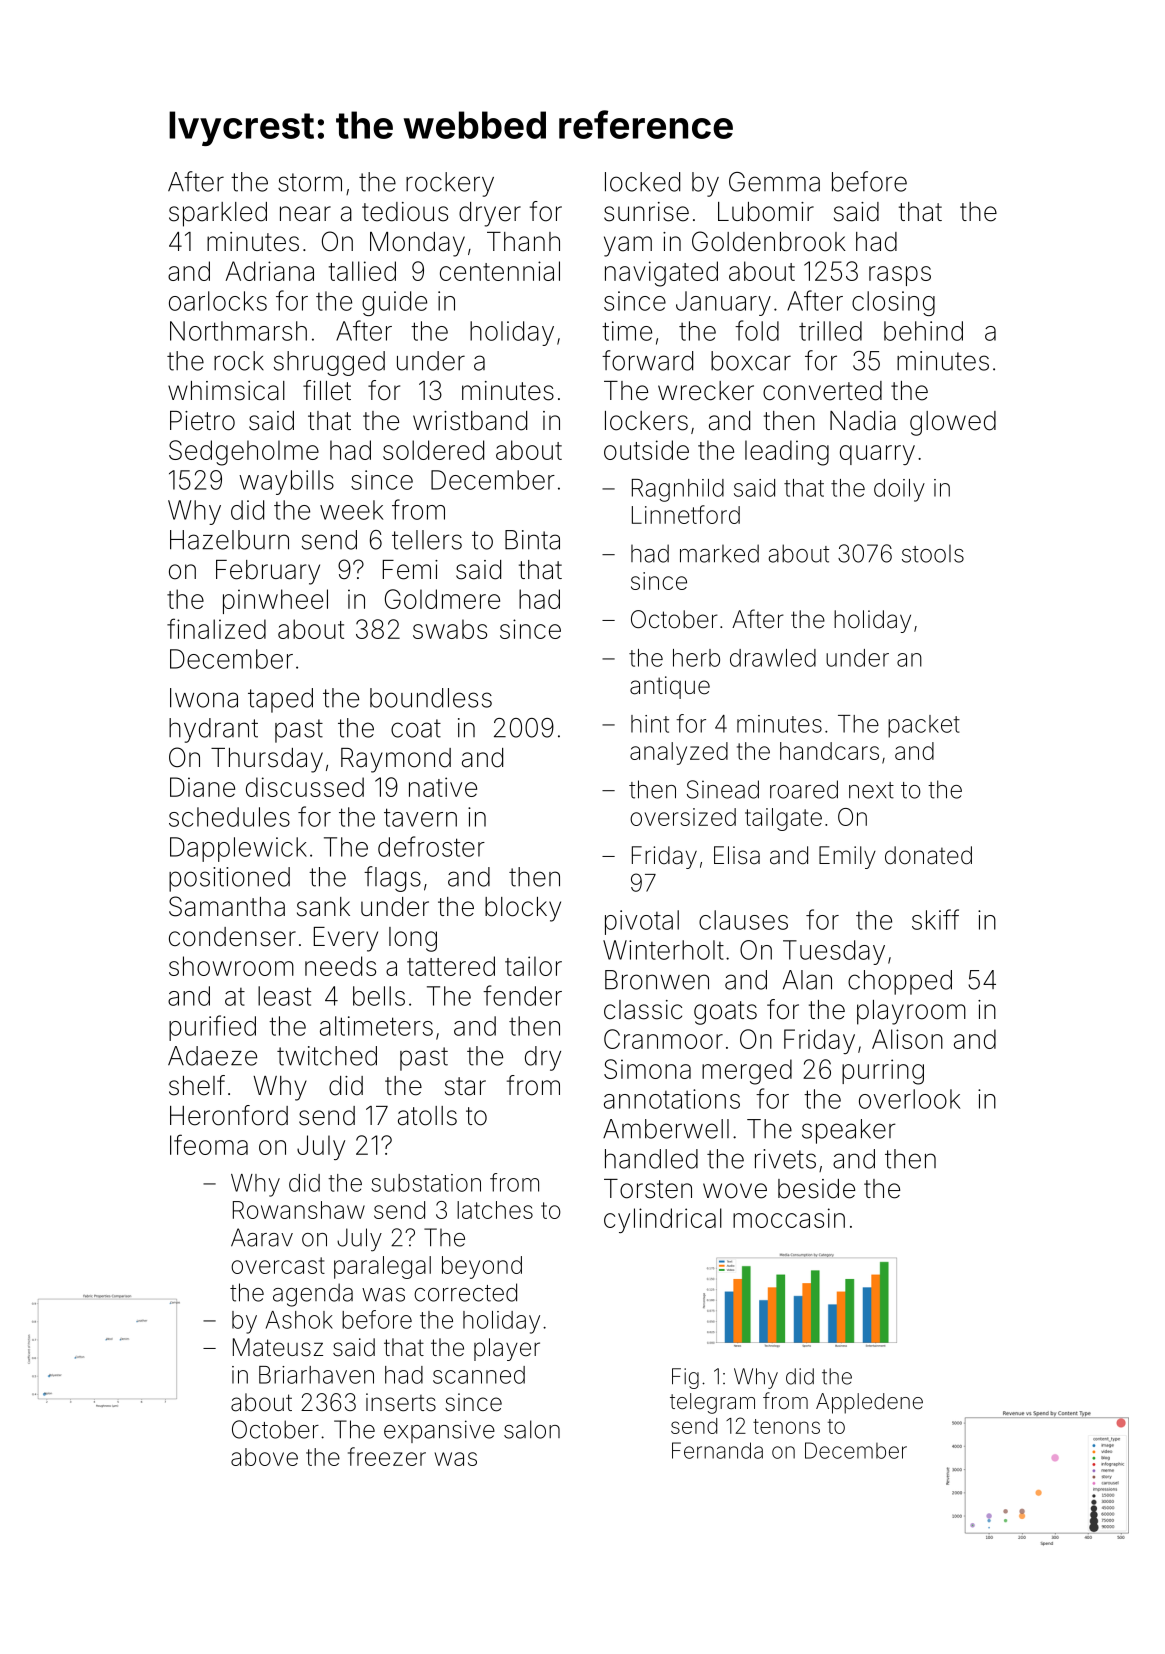  I want to click on Ragnhild, so click(678, 490).
